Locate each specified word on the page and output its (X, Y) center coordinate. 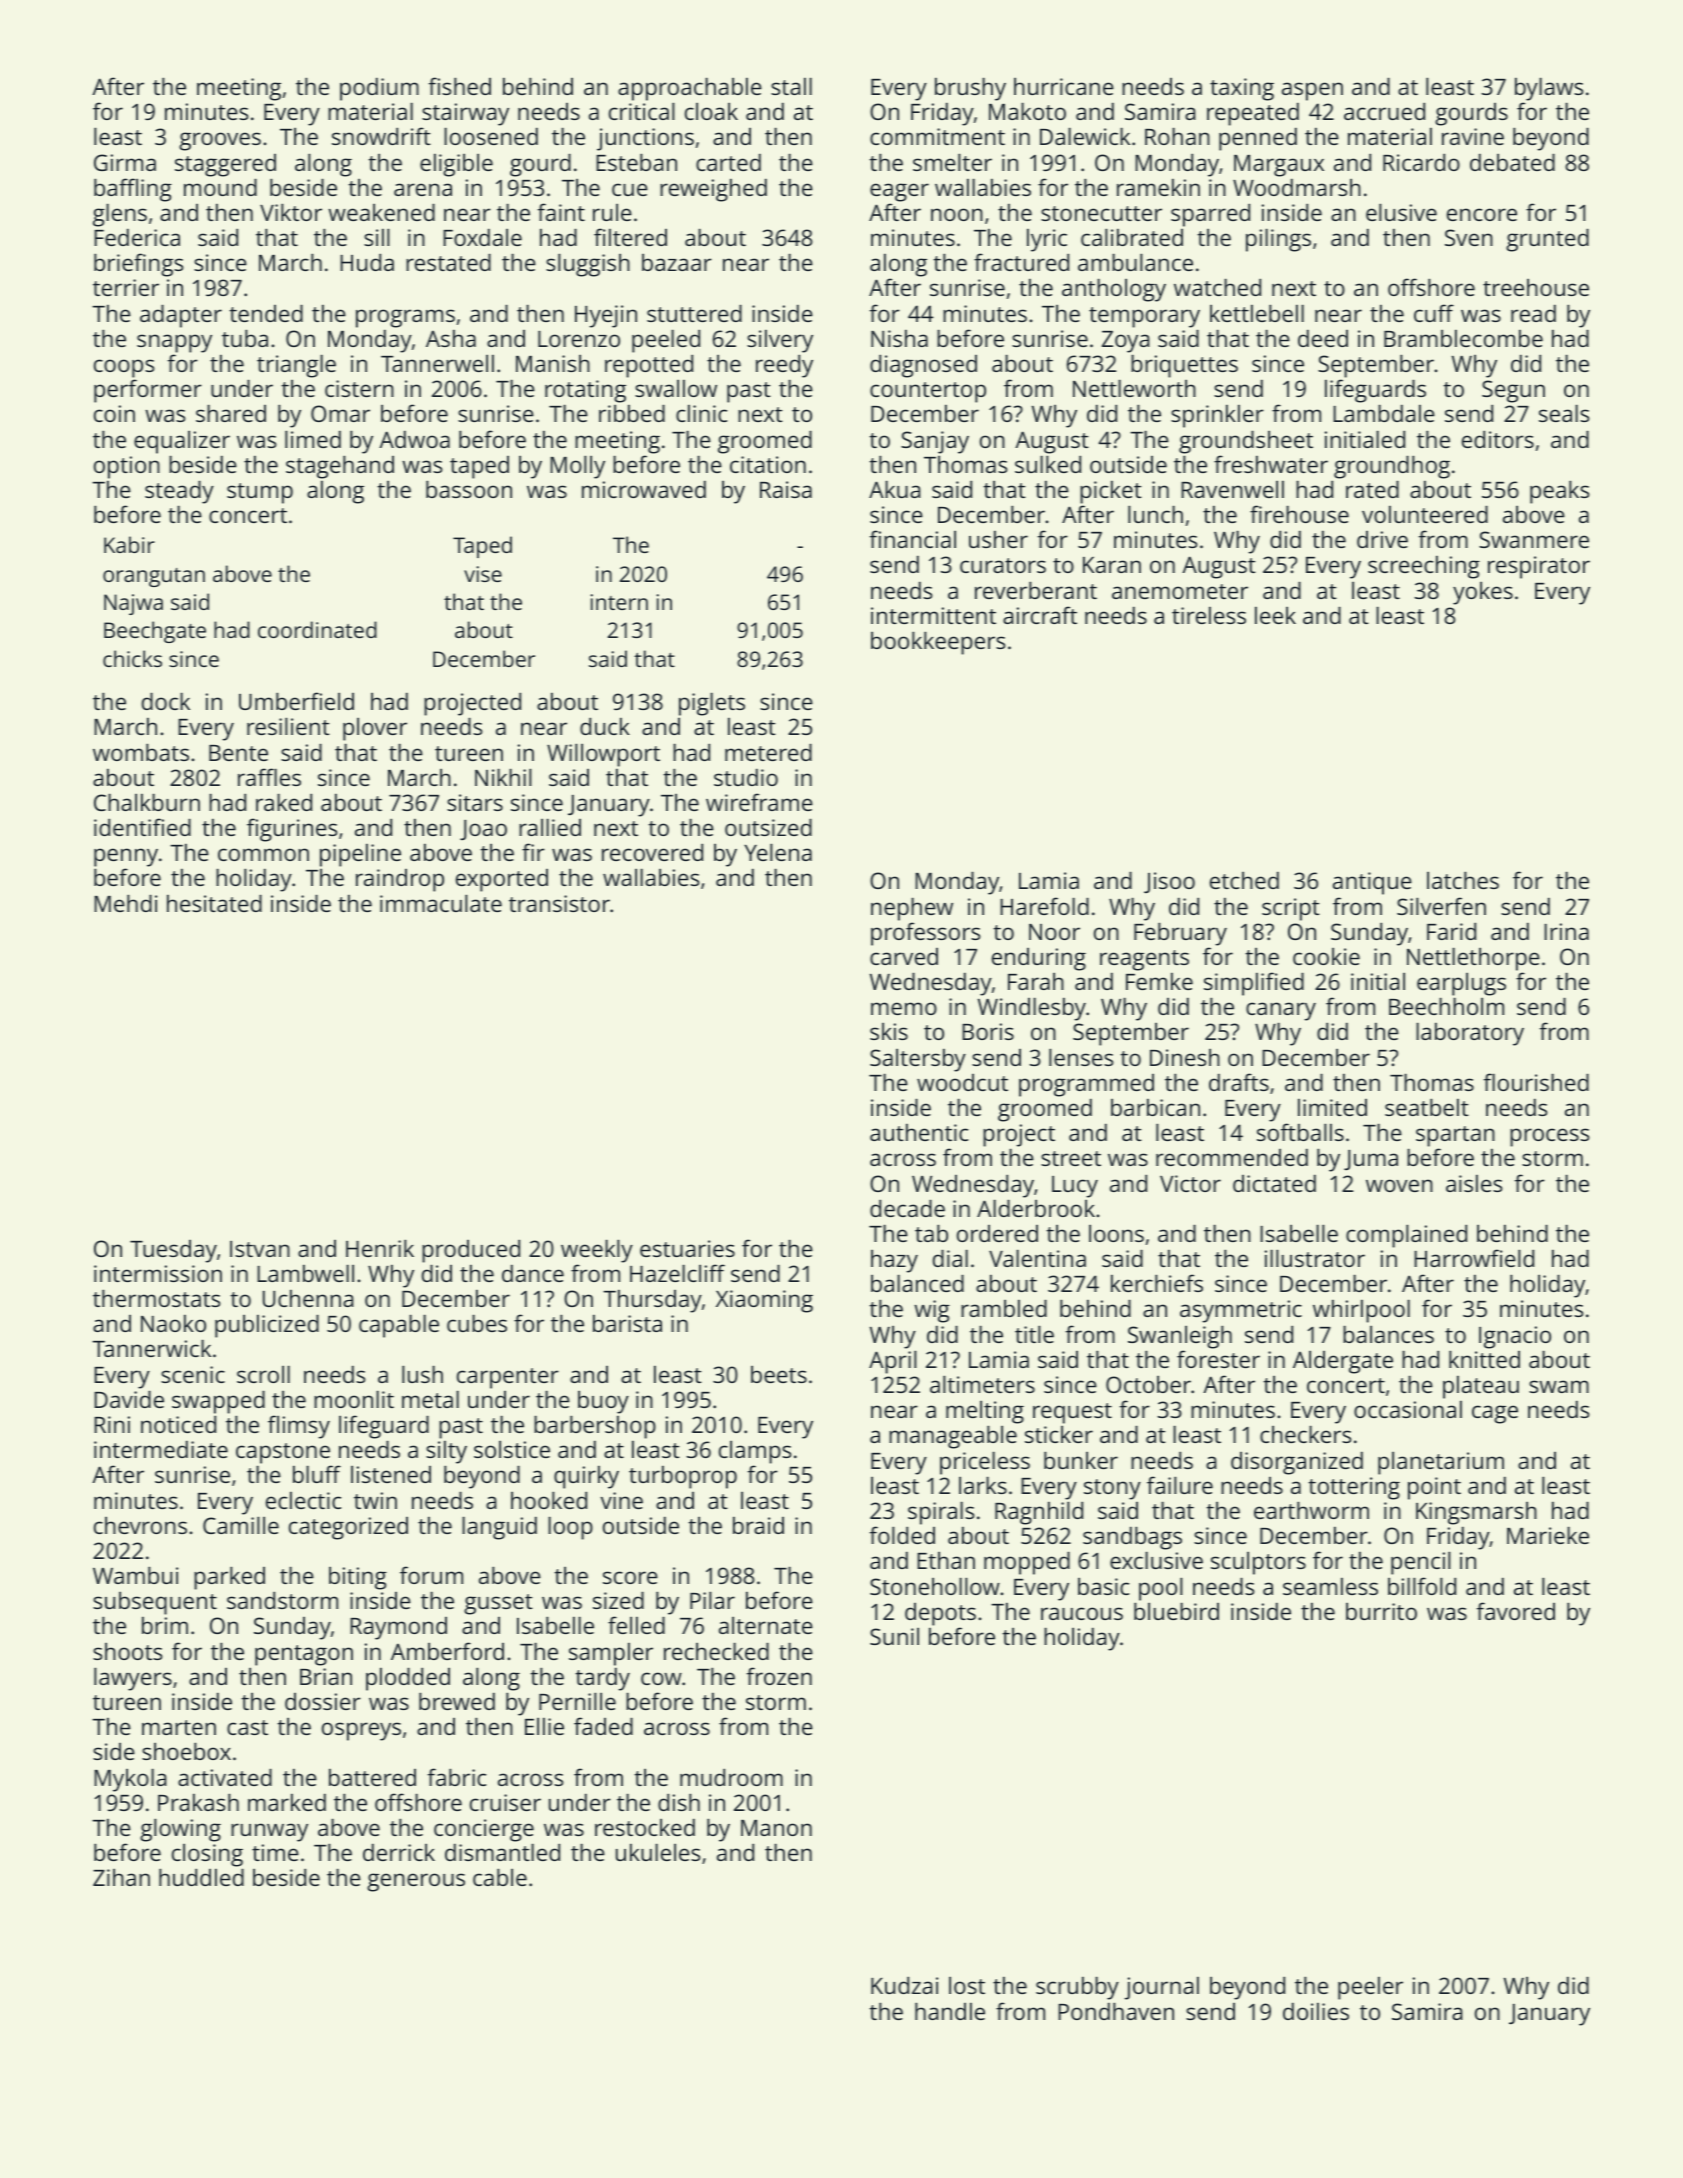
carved (904, 956)
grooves (220, 141)
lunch (1155, 514)
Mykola (130, 1780)
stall (791, 86)
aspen (1312, 91)
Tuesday (173, 1251)
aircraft (1040, 615)
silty (446, 1452)
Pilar (712, 1600)
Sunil (894, 1636)
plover (375, 729)
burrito (1381, 1611)
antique (1372, 883)
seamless (1330, 1586)
